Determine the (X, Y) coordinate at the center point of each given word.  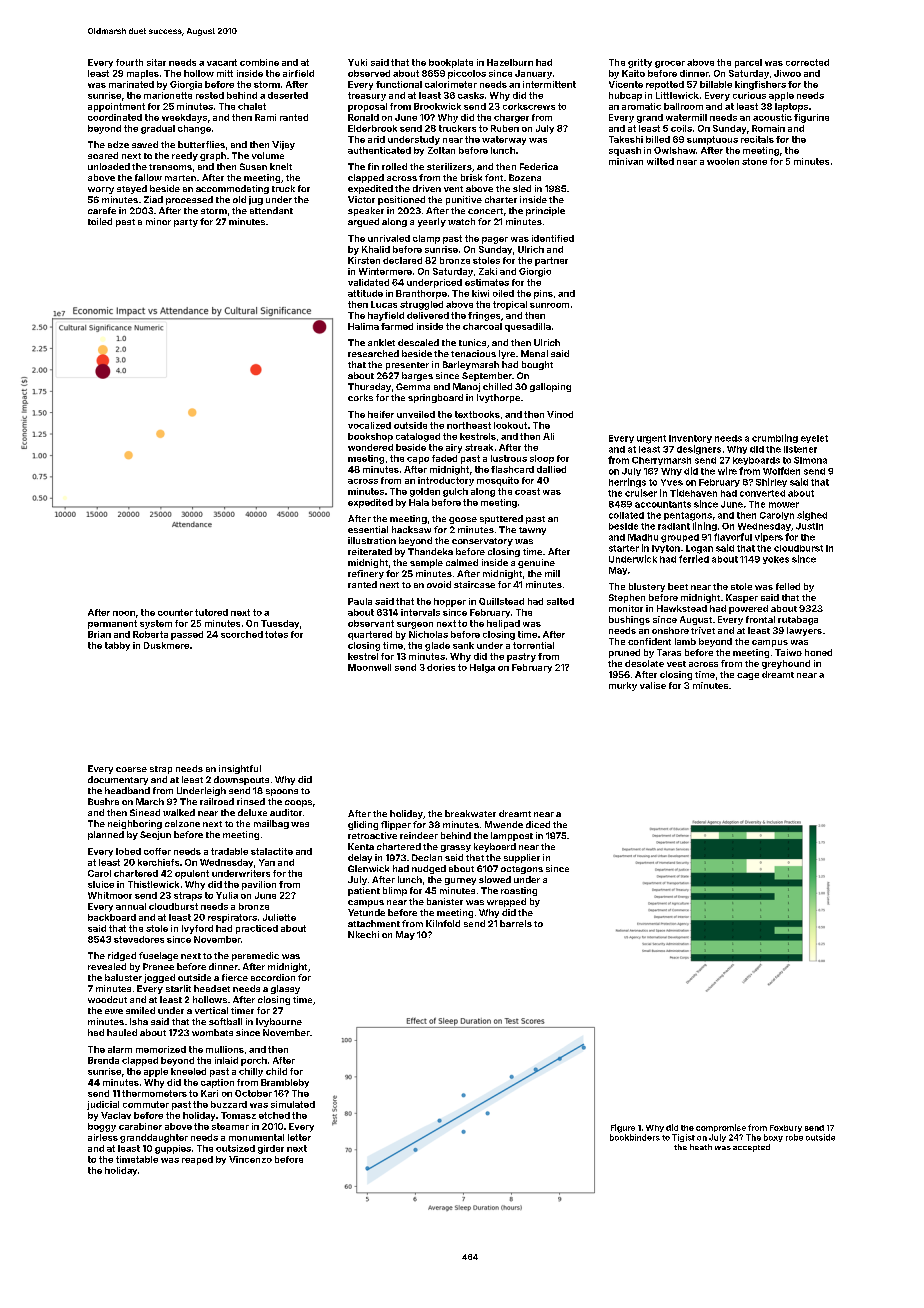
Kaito (633, 73)
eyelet (814, 439)
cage (748, 676)
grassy (456, 848)
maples (143, 74)
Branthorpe (421, 294)
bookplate (451, 63)
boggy (102, 1127)
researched (373, 353)
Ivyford (197, 929)
